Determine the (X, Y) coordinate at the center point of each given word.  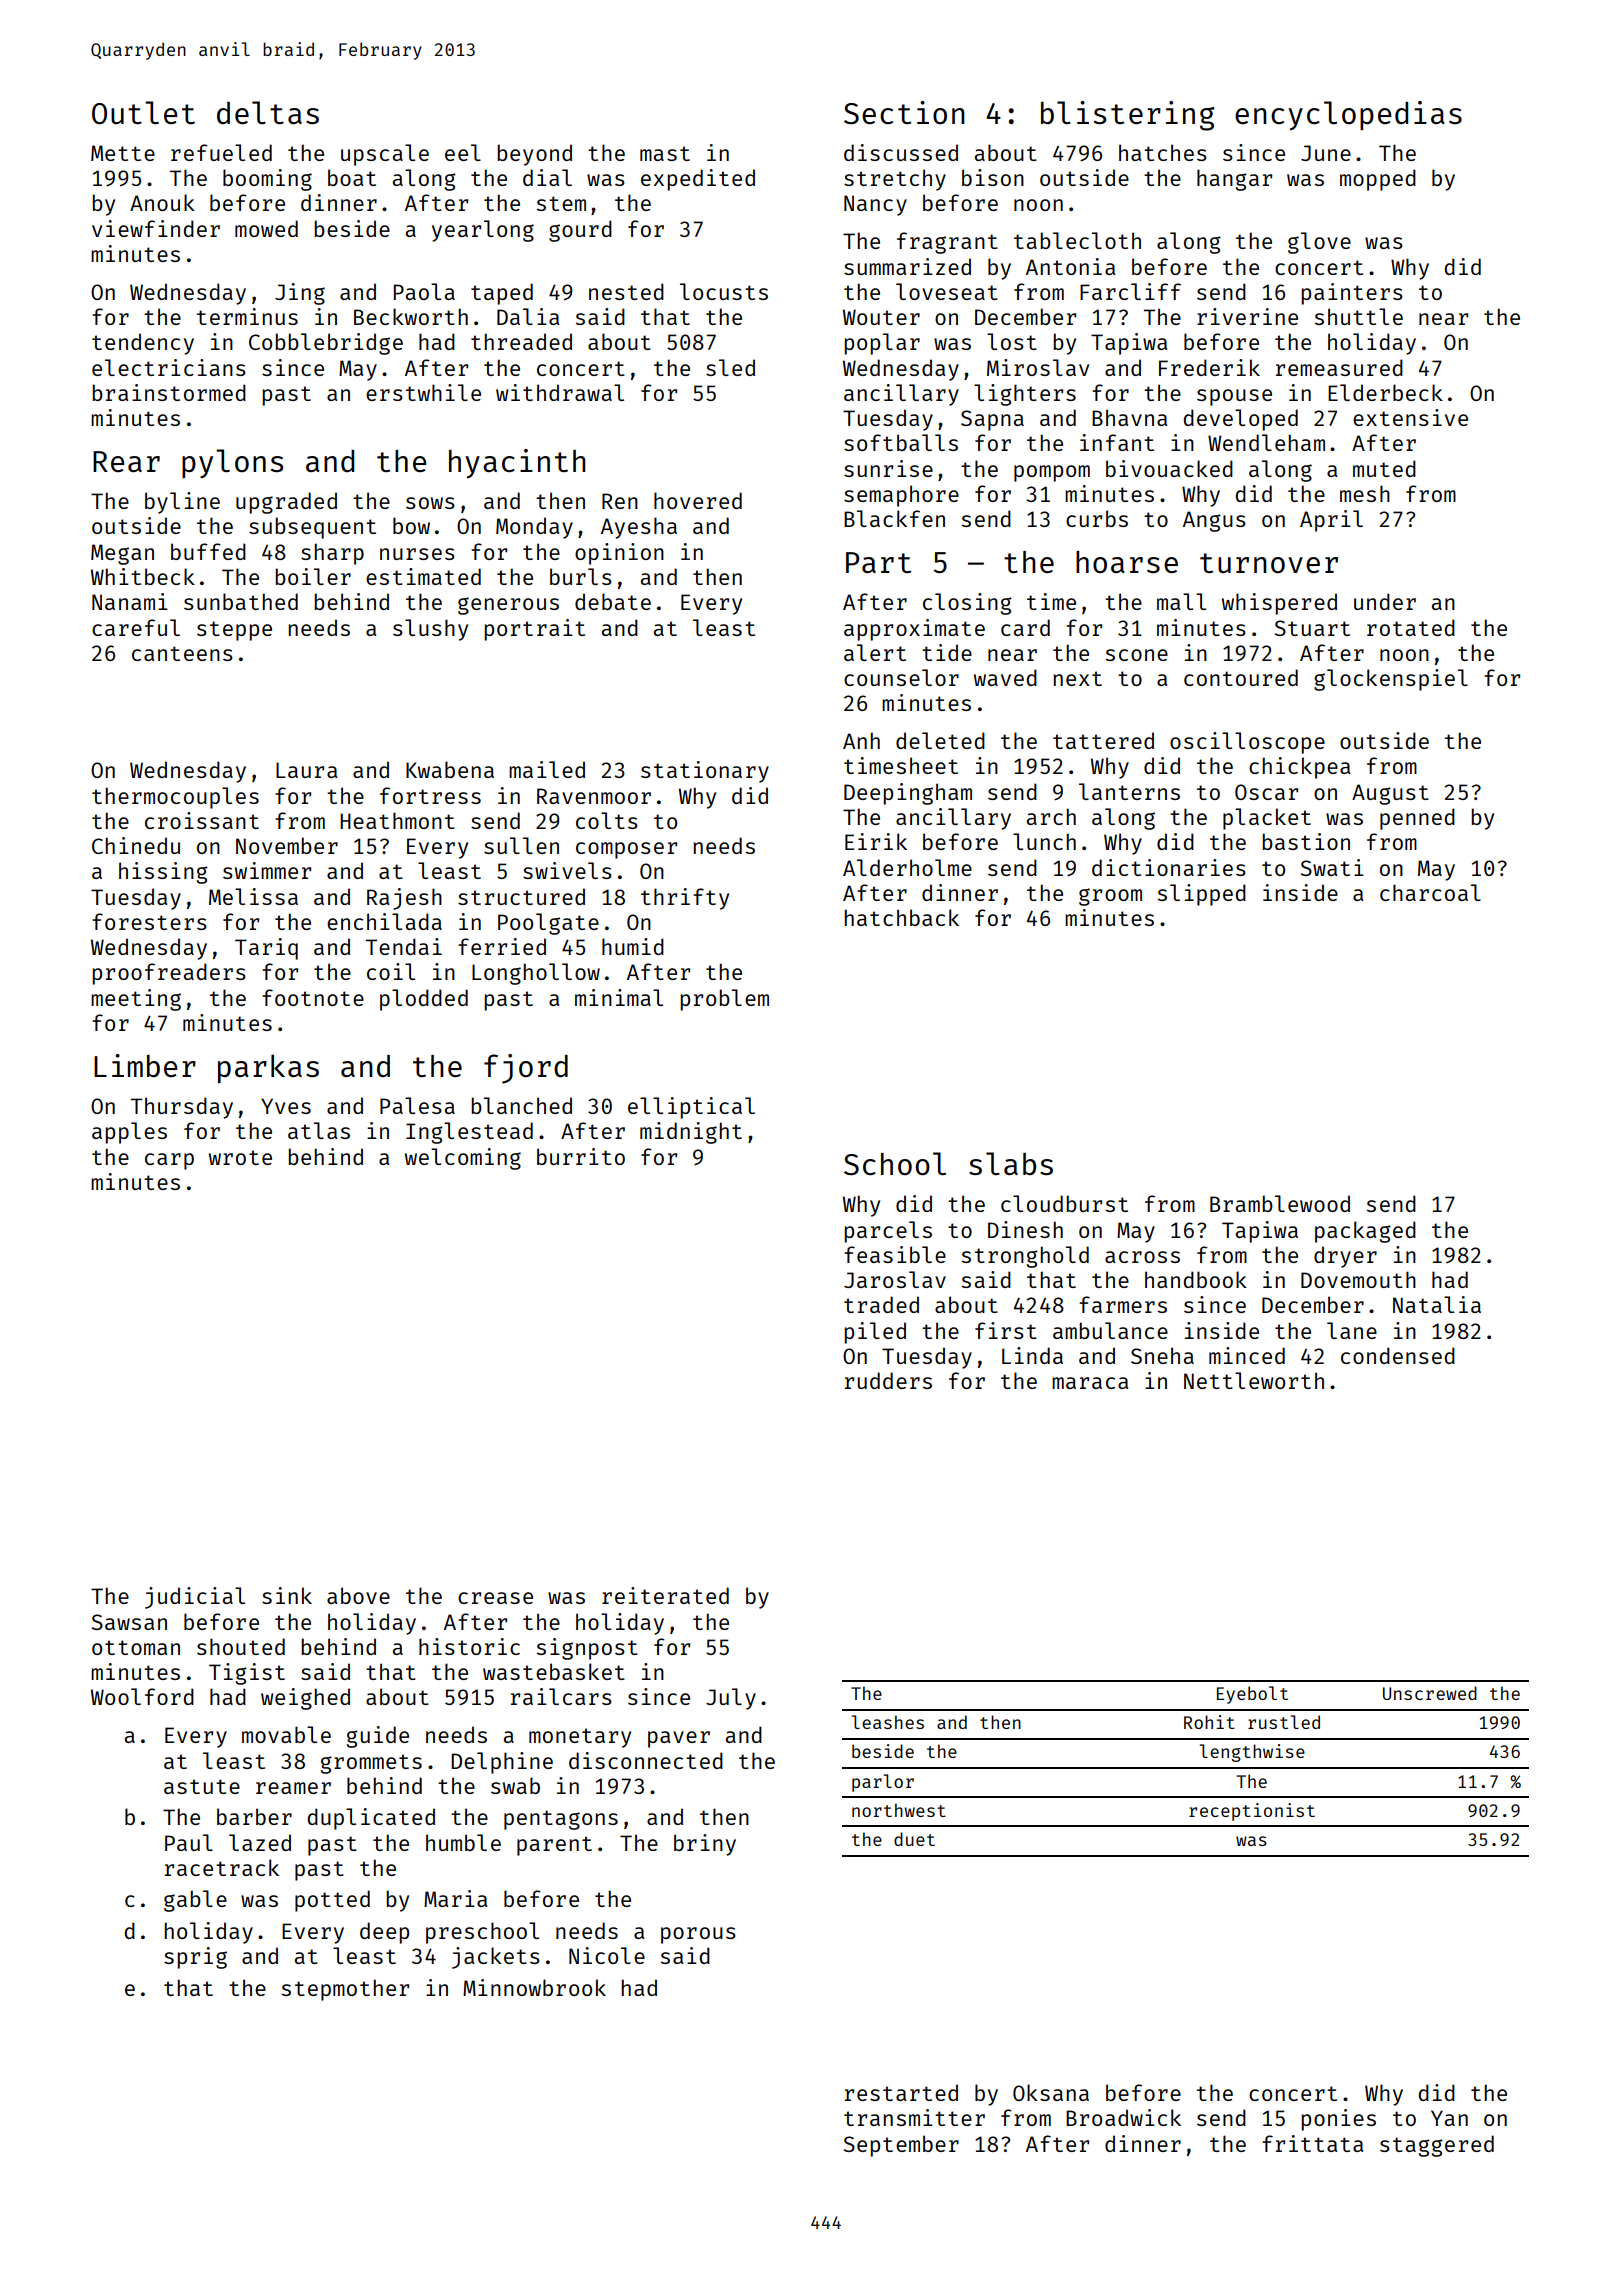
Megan (122, 554)
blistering (1128, 116)
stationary (705, 772)
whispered (1279, 604)
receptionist (1252, 1812)
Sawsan (129, 1622)
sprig (195, 1958)
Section (904, 112)
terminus (247, 316)
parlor (883, 1783)
